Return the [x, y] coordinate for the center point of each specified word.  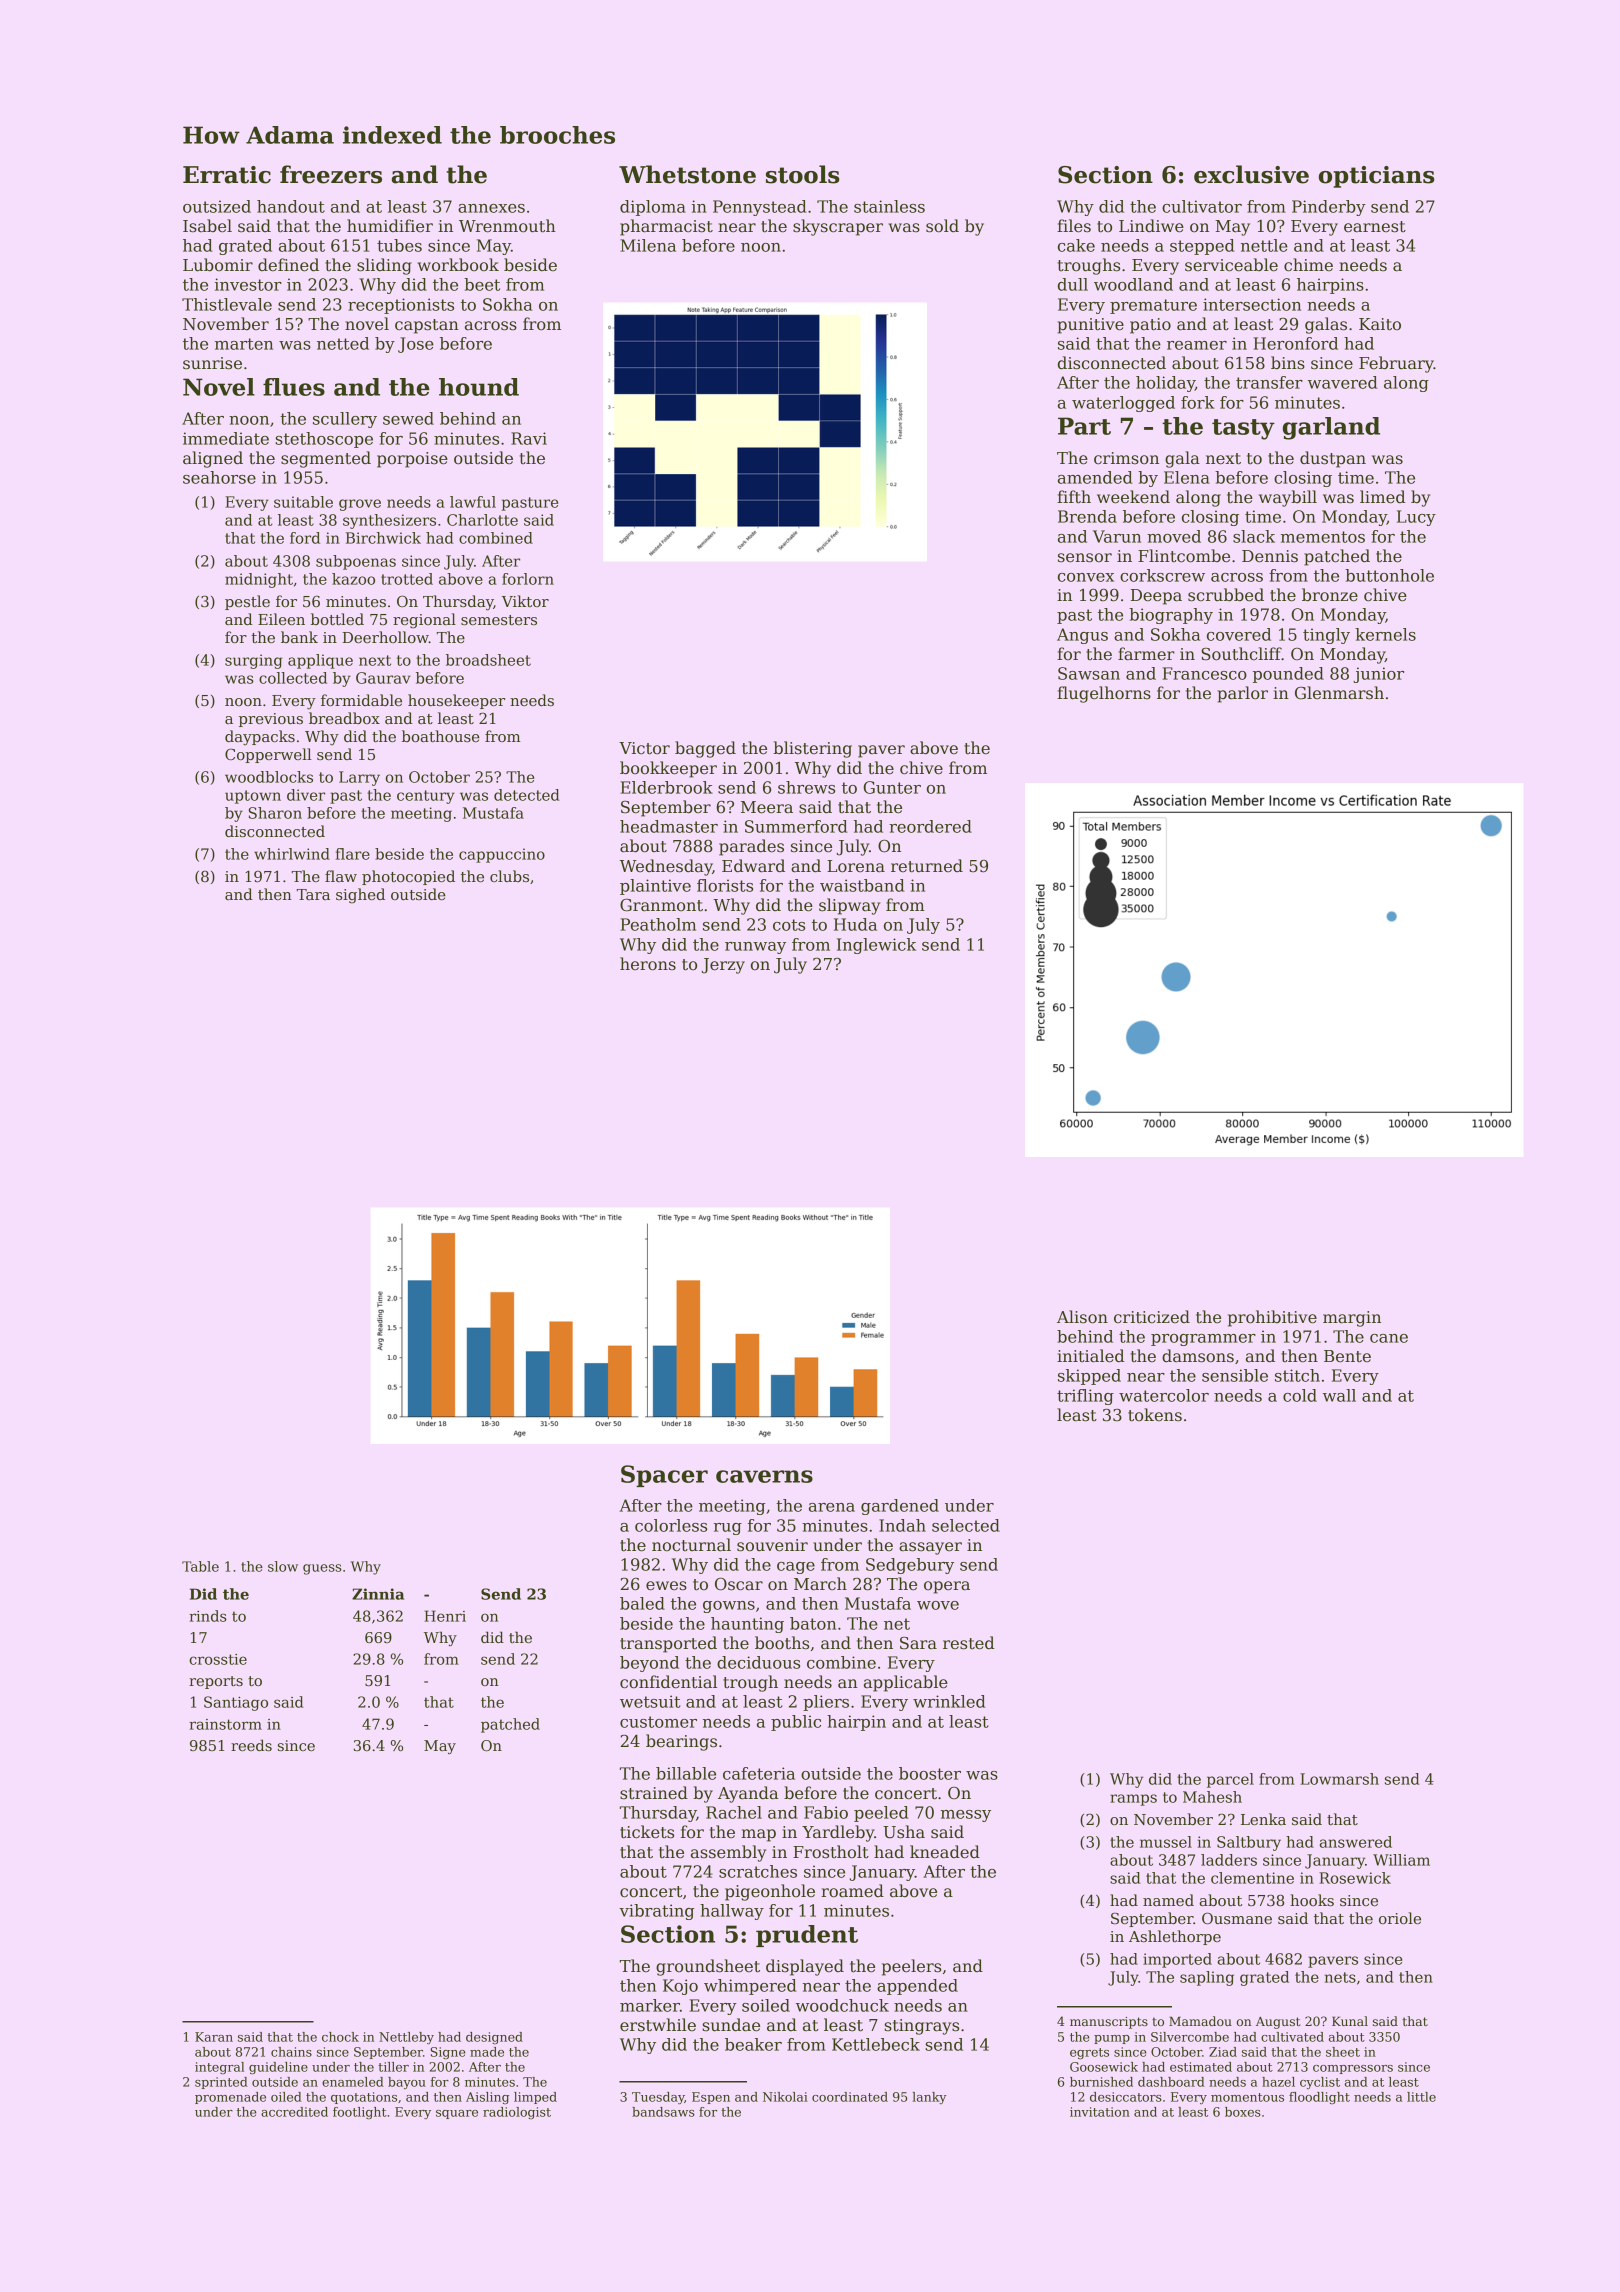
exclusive [1251, 174]
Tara [313, 894]
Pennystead [759, 208]
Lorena [856, 866]
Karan [214, 2037]
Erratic [227, 175]
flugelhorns [1104, 694]
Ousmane [1237, 1918]
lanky [929, 2098]
